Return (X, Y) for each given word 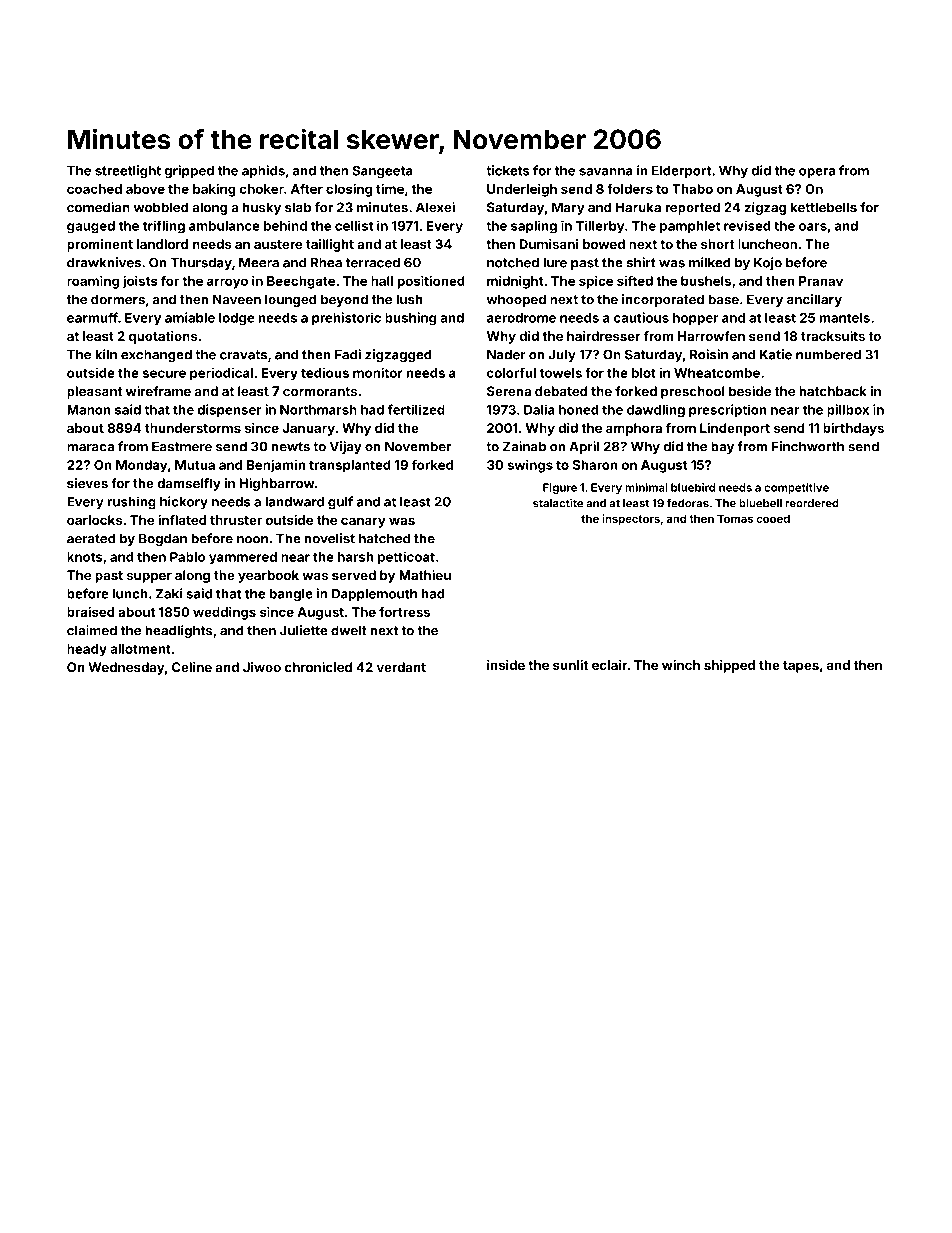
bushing (410, 319)
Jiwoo (262, 667)
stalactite (558, 503)
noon (252, 540)
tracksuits (833, 336)
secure (164, 374)
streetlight (128, 172)
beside (750, 391)
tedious (325, 372)
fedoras (688, 503)
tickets (508, 170)
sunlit (570, 665)
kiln (106, 354)
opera (817, 173)
